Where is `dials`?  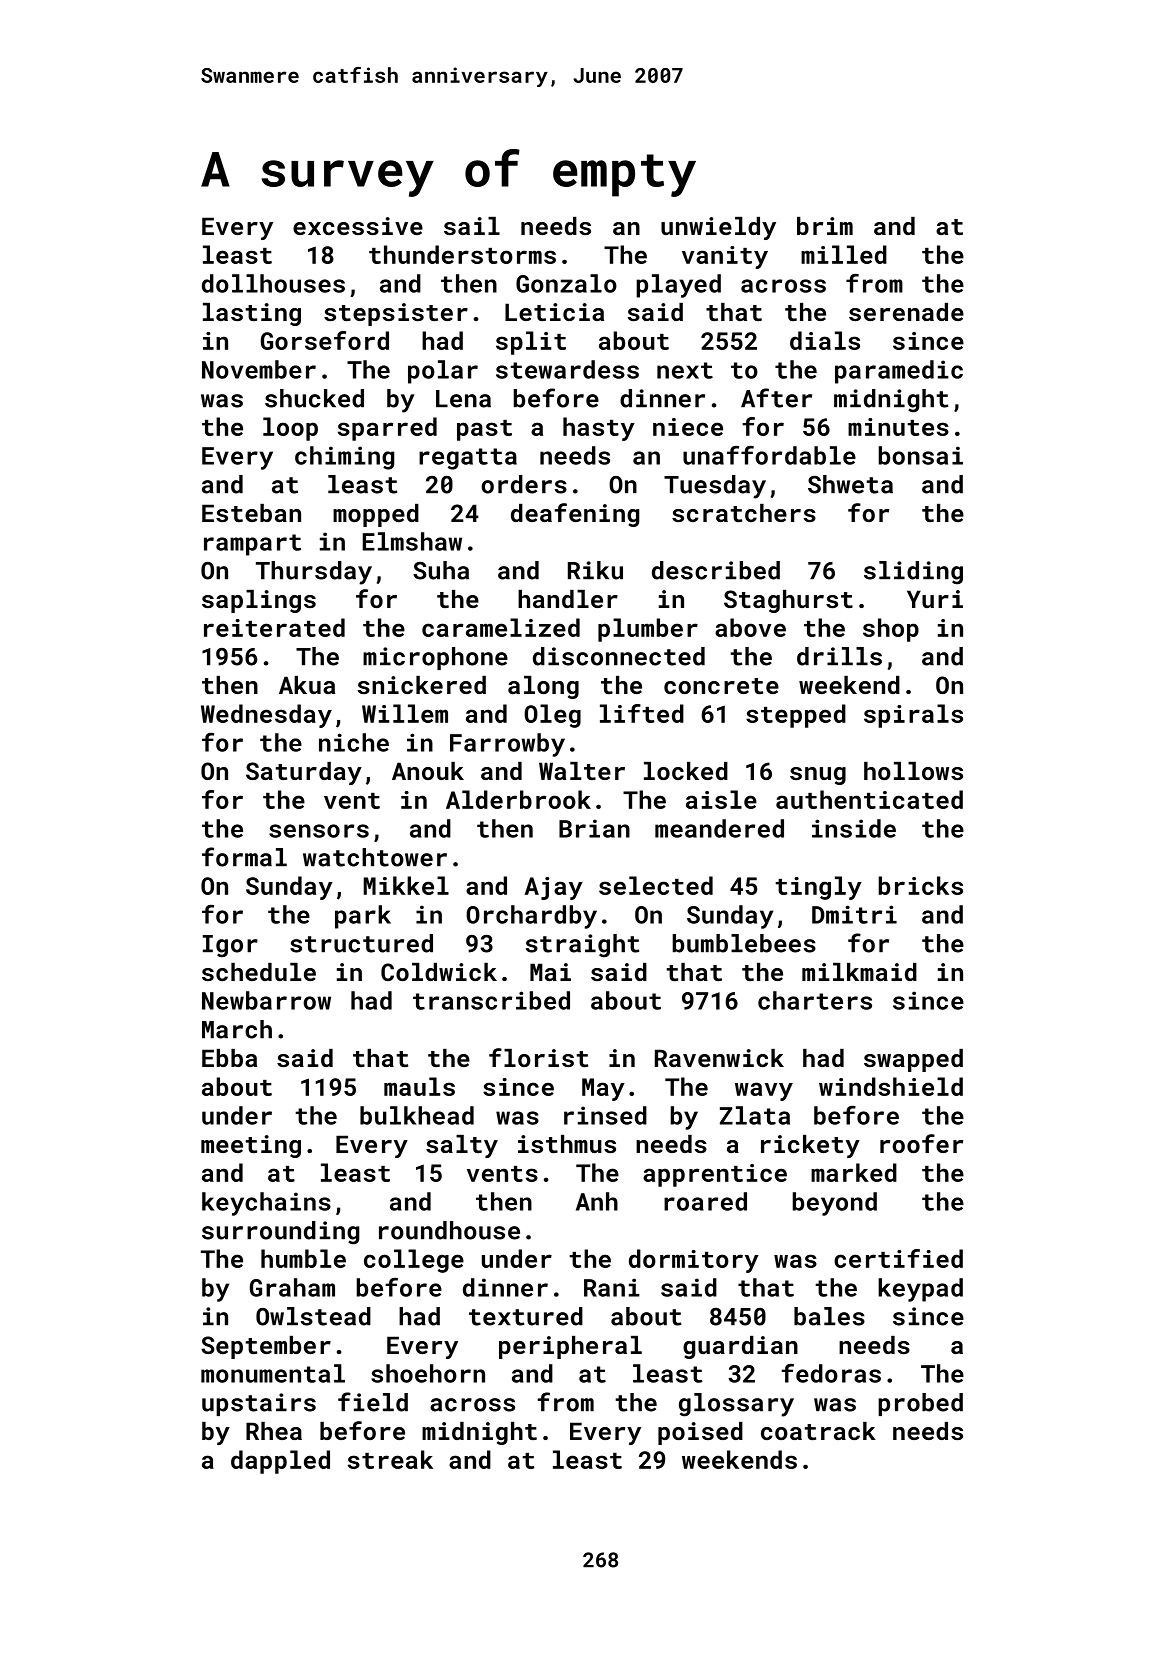
dials is located at coordinates (825, 340).
